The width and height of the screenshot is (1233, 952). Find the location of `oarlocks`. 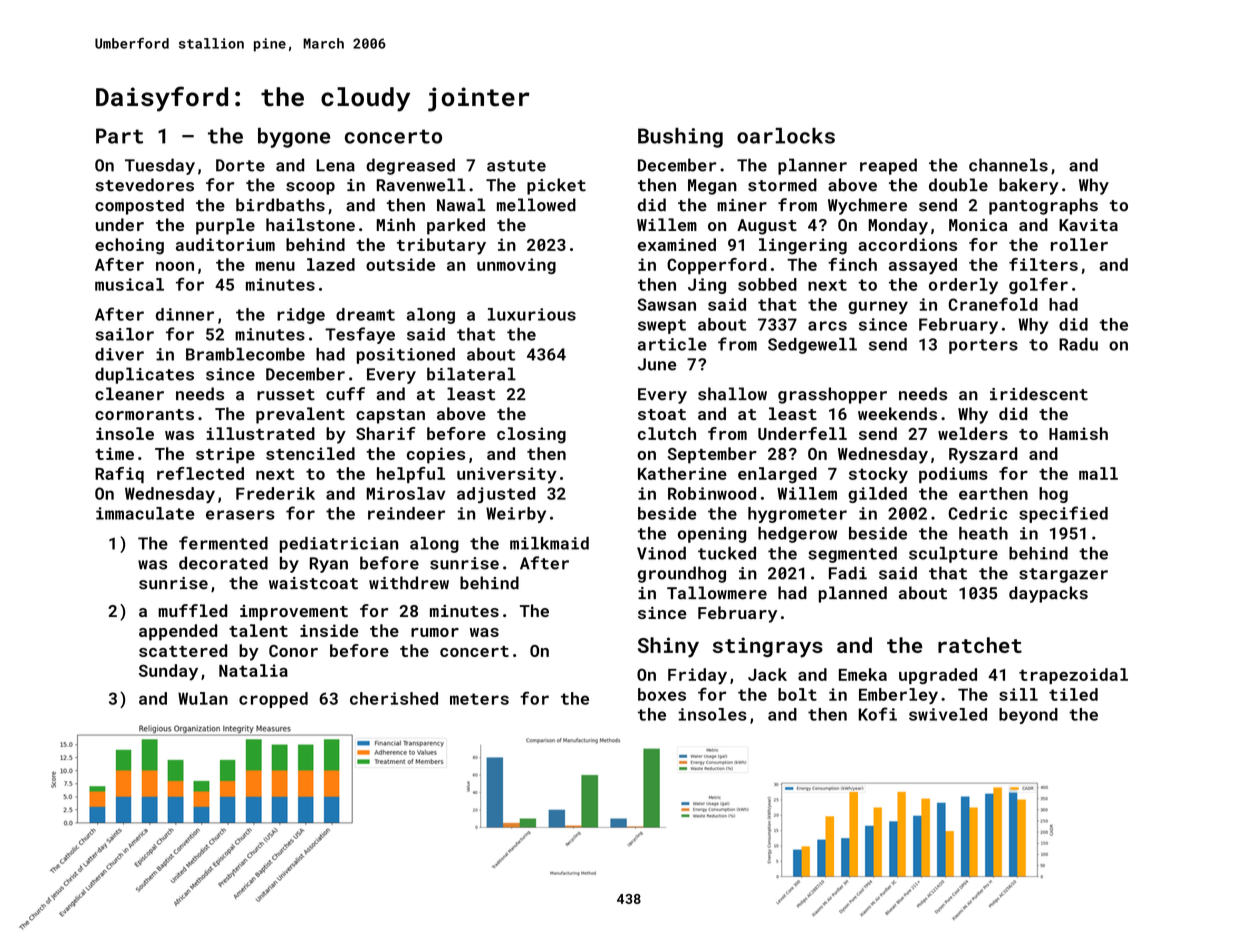

oarlocks is located at coordinates (786, 136).
